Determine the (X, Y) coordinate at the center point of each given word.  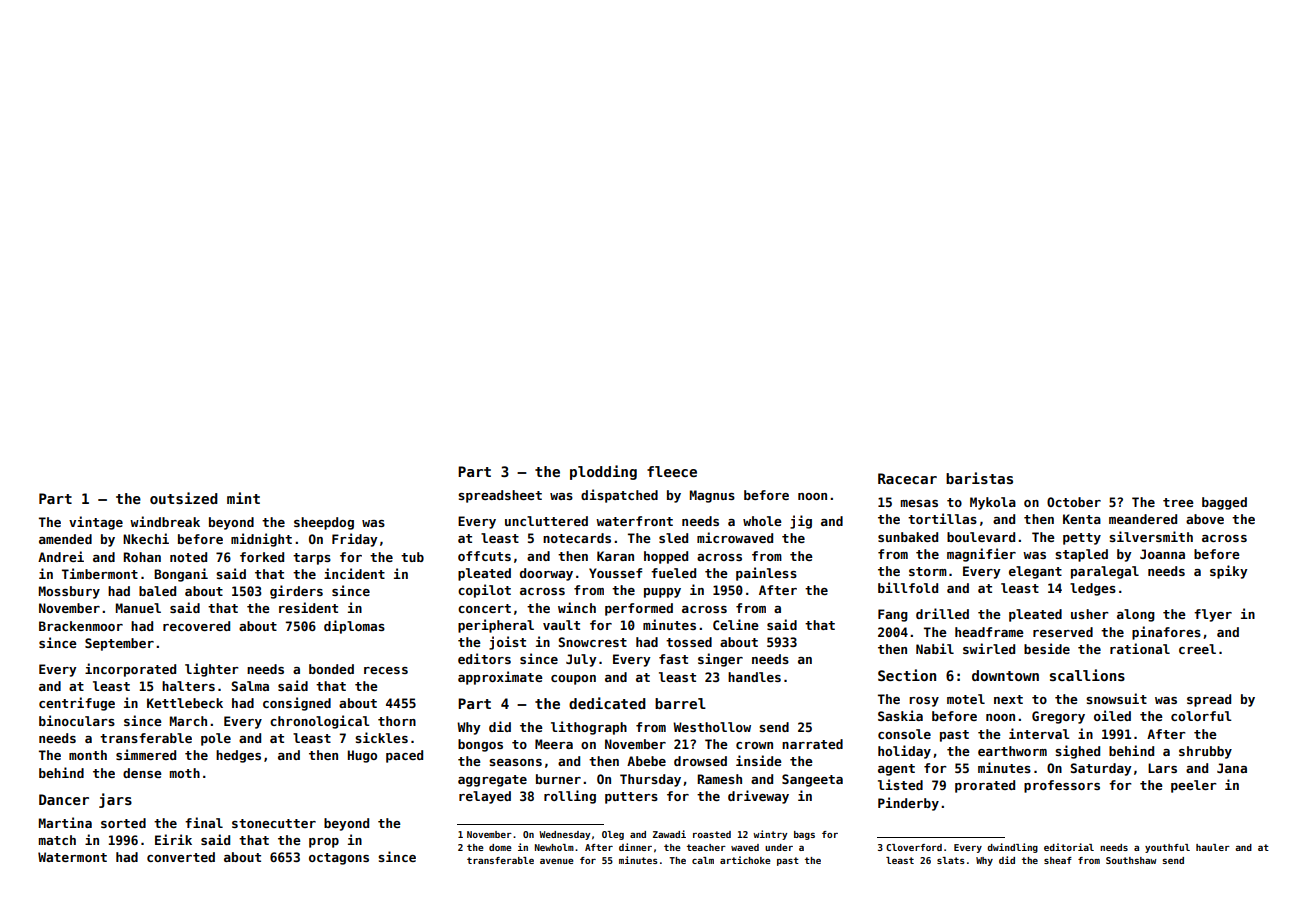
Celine (736, 624)
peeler (1194, 786)
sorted (123, 823)
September (119, 644)
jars (115, 800)
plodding (603, 472)
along (1136, 615)
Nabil (935, 648)
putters (631, 798)
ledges (1093, 589)
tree (1178, 502)
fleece (672, 471)
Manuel (138, 608)
